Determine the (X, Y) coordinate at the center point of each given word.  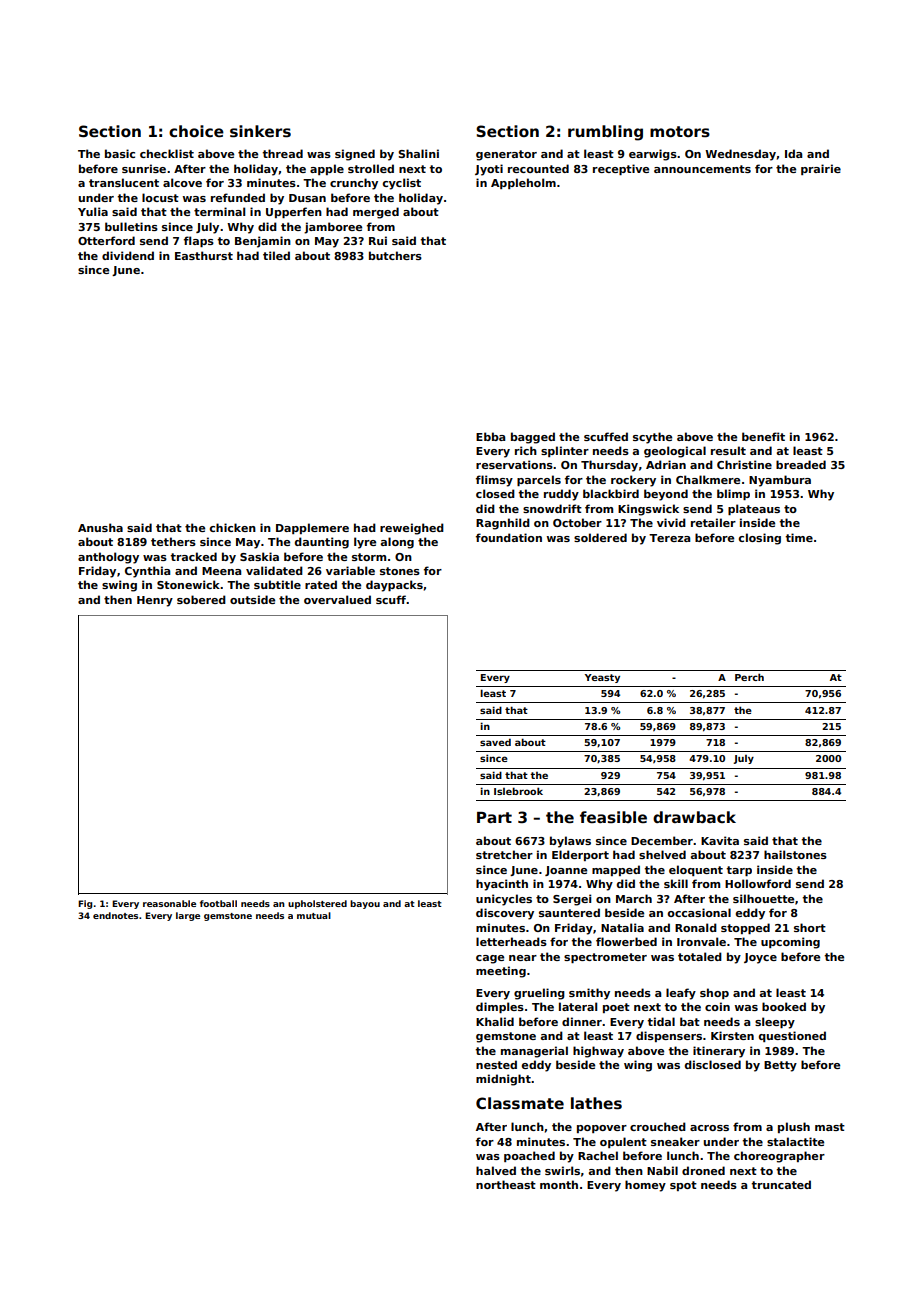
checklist (167, 153)
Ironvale (701, 941)
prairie (821, 169)
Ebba (490, 436)
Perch (749, 677)
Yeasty (602, 678)
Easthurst (204, 255)
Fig (85, 904)
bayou (365, 904)
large (188, 916)
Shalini (418, 153)
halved (496, 1170)
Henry (155, 601)
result (728, 450)
